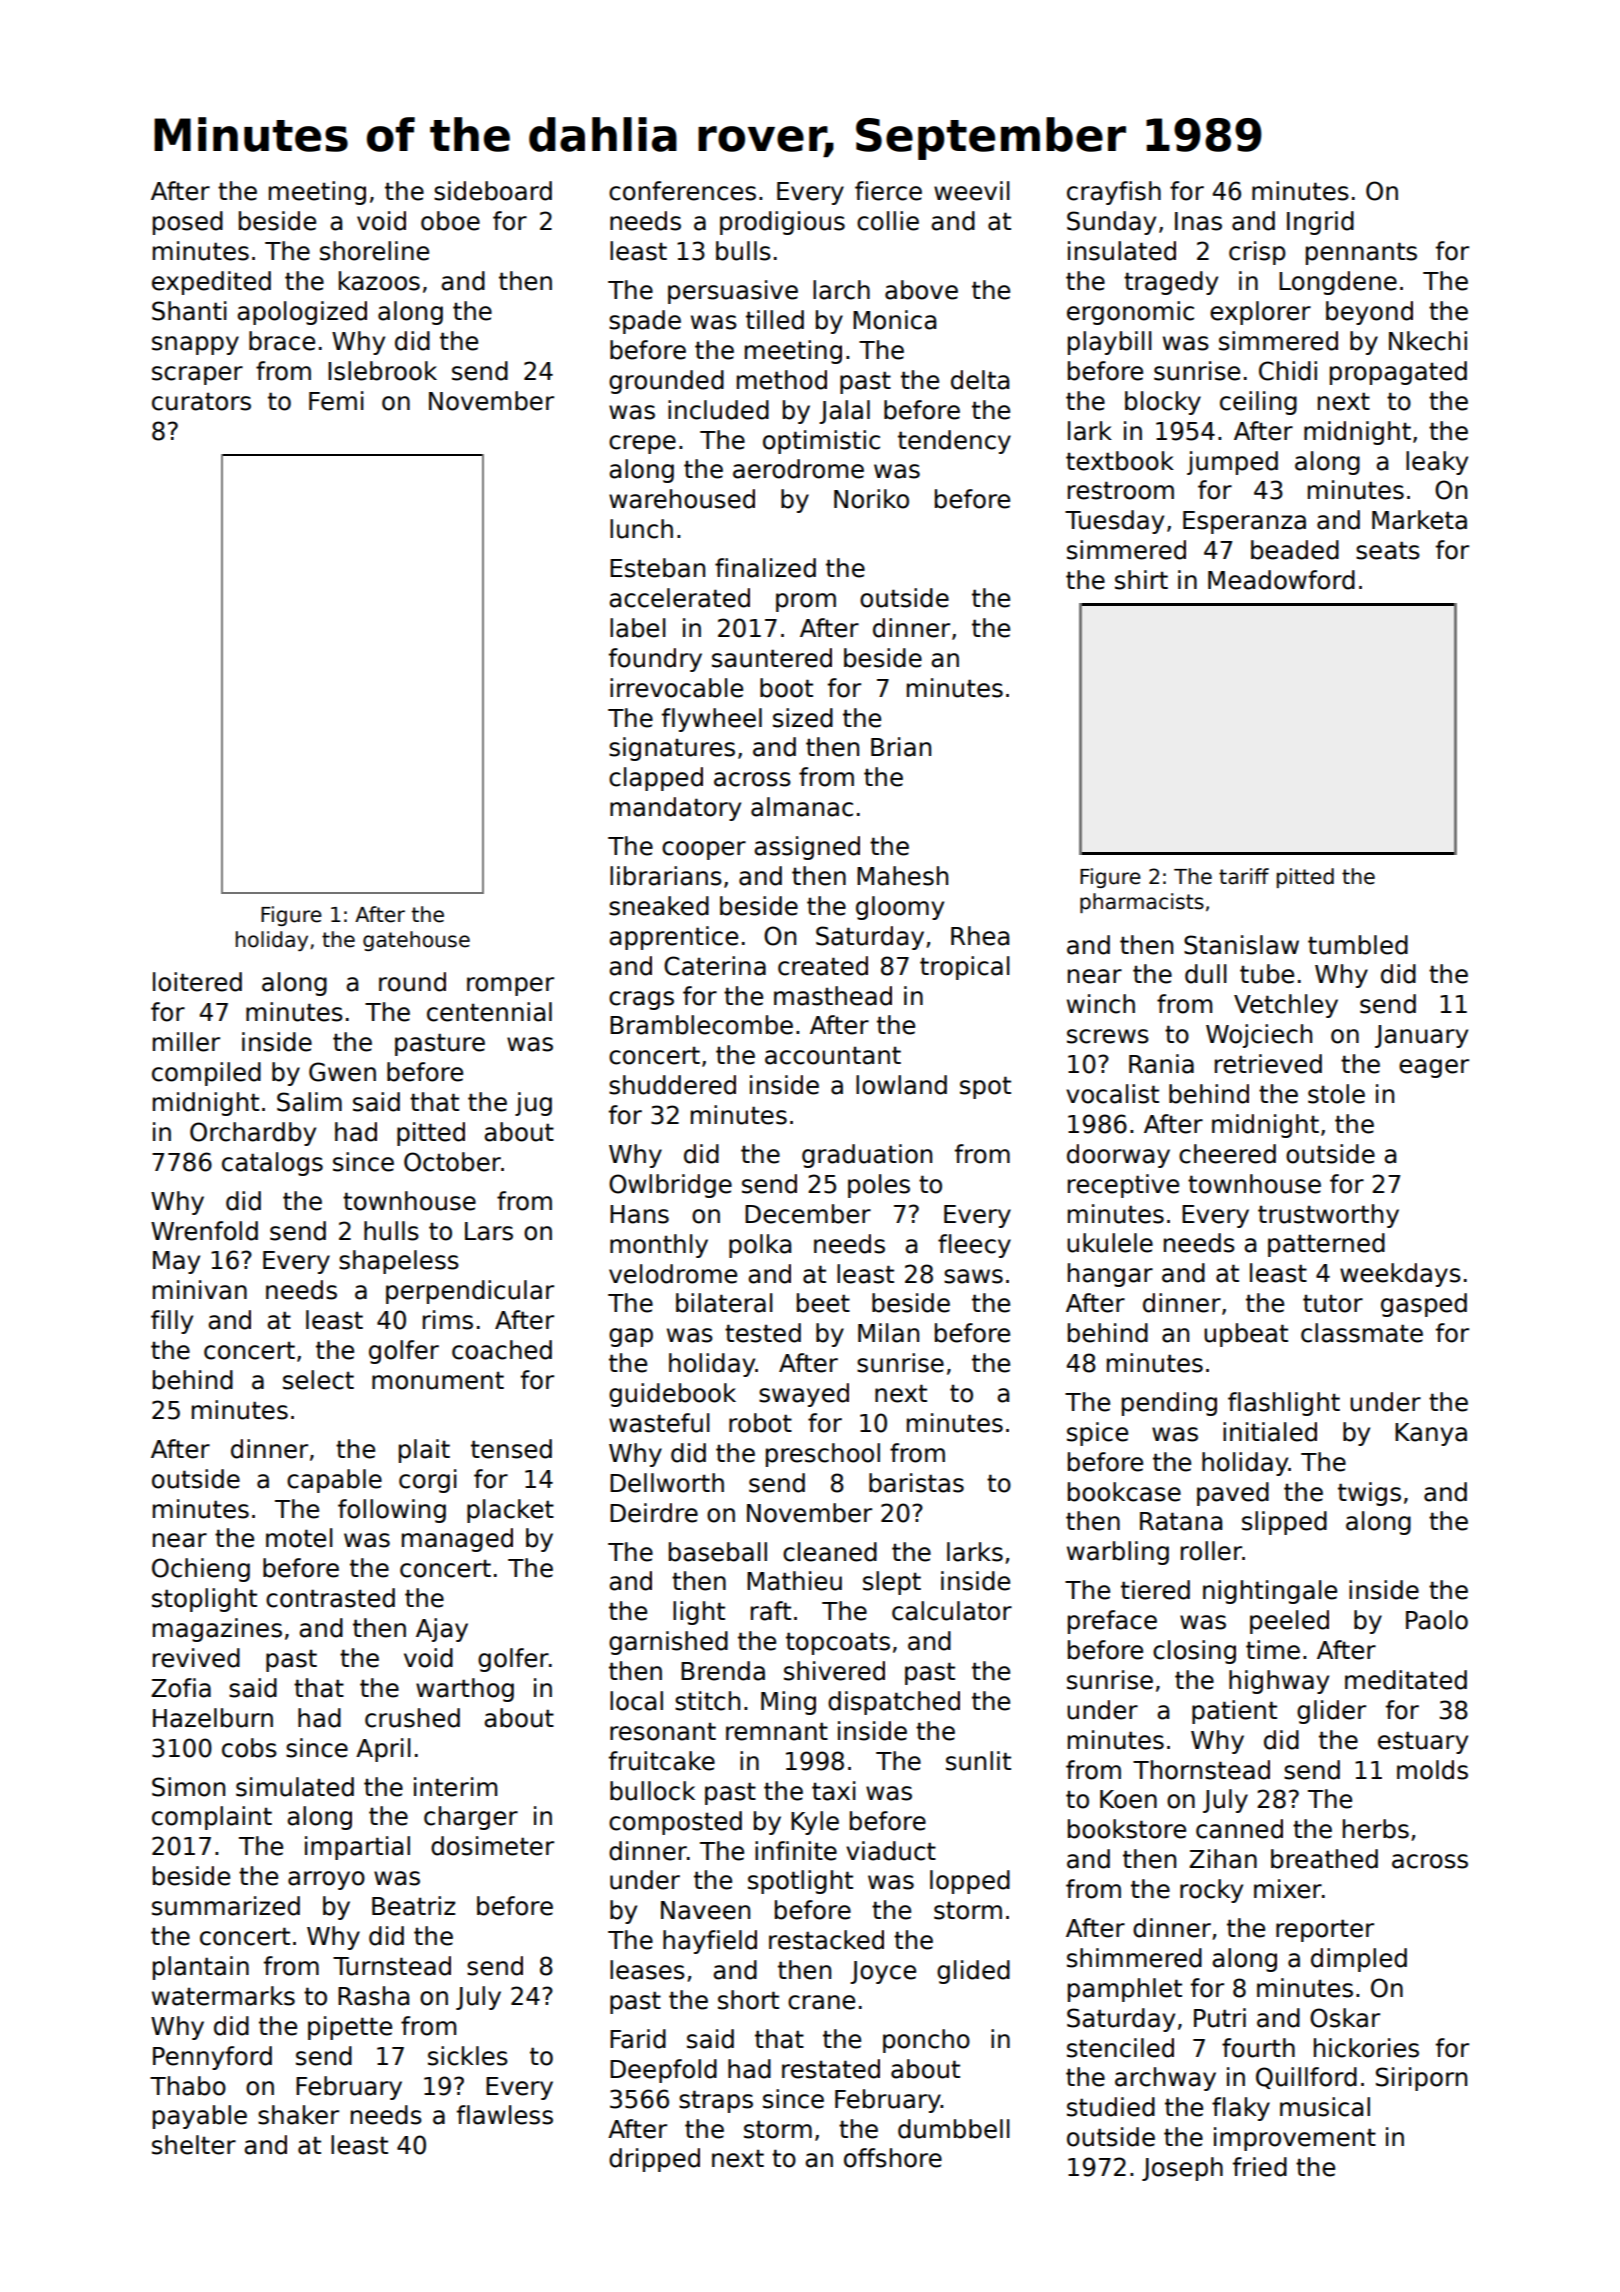 The width and height of the document is (1620, 2292). Describe the element at coordinates (493, 191) in the document. I see `sideboard` at that location.
